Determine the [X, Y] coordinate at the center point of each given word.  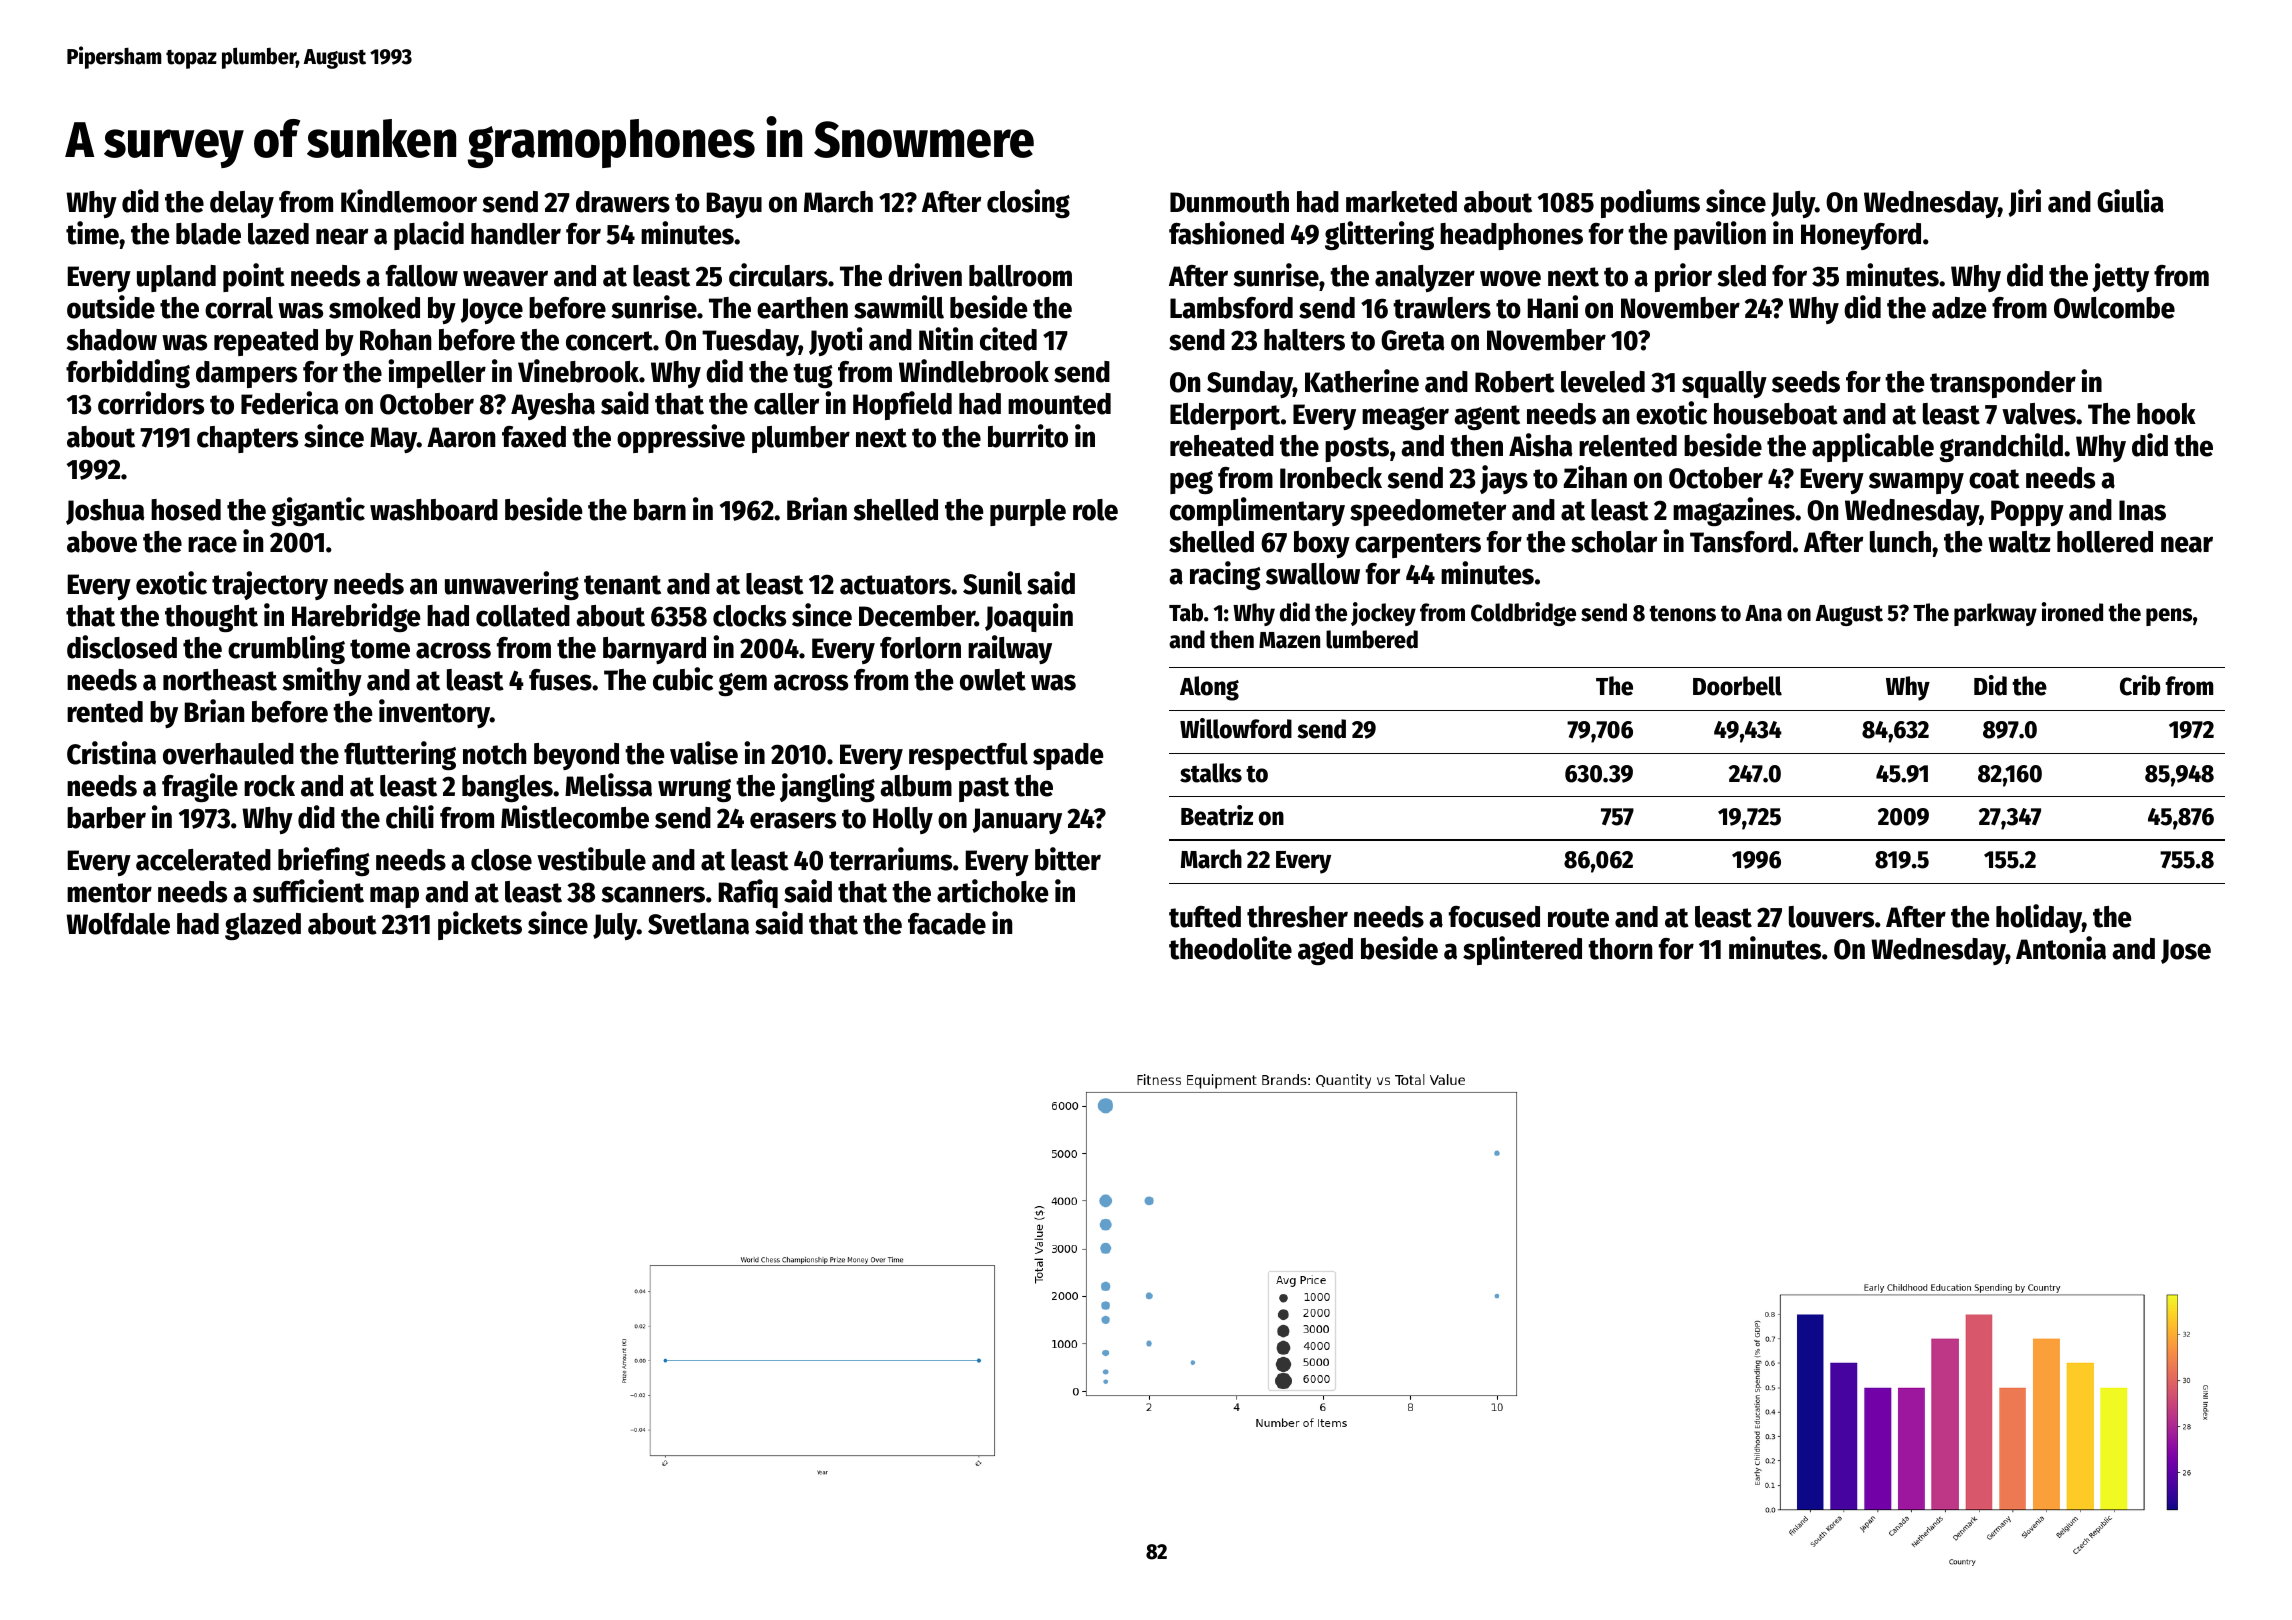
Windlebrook [974, 371]
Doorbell [1737, 686]
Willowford [1236, 728]
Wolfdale [118, 924]
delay [242, 204]
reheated [1222, 446]
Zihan [1595, 477]
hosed [186, 510]
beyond [576, 756]
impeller [437, 373]
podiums [1650, 203]
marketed [1401, 202]
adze [1959, 308]
